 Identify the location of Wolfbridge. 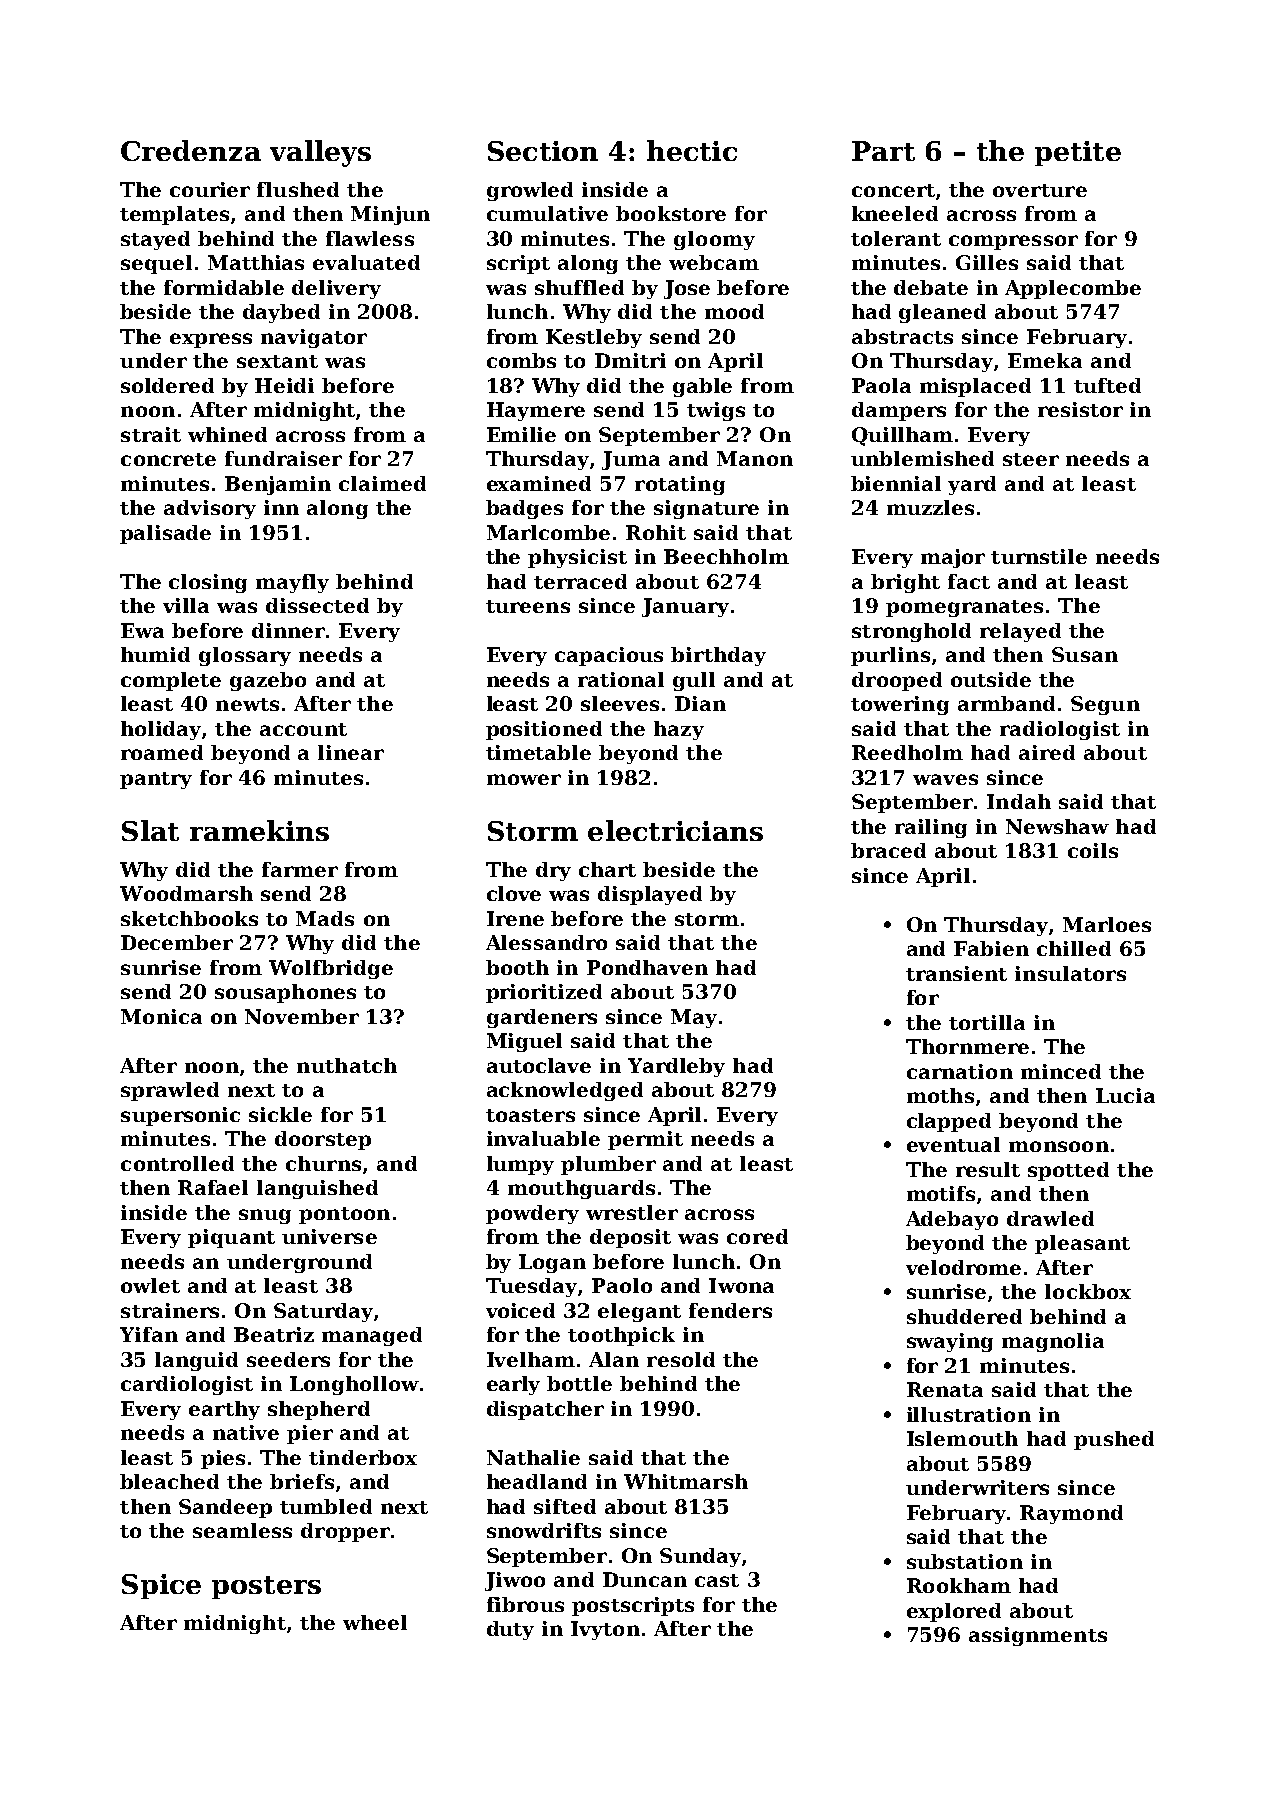
(331, 969).
